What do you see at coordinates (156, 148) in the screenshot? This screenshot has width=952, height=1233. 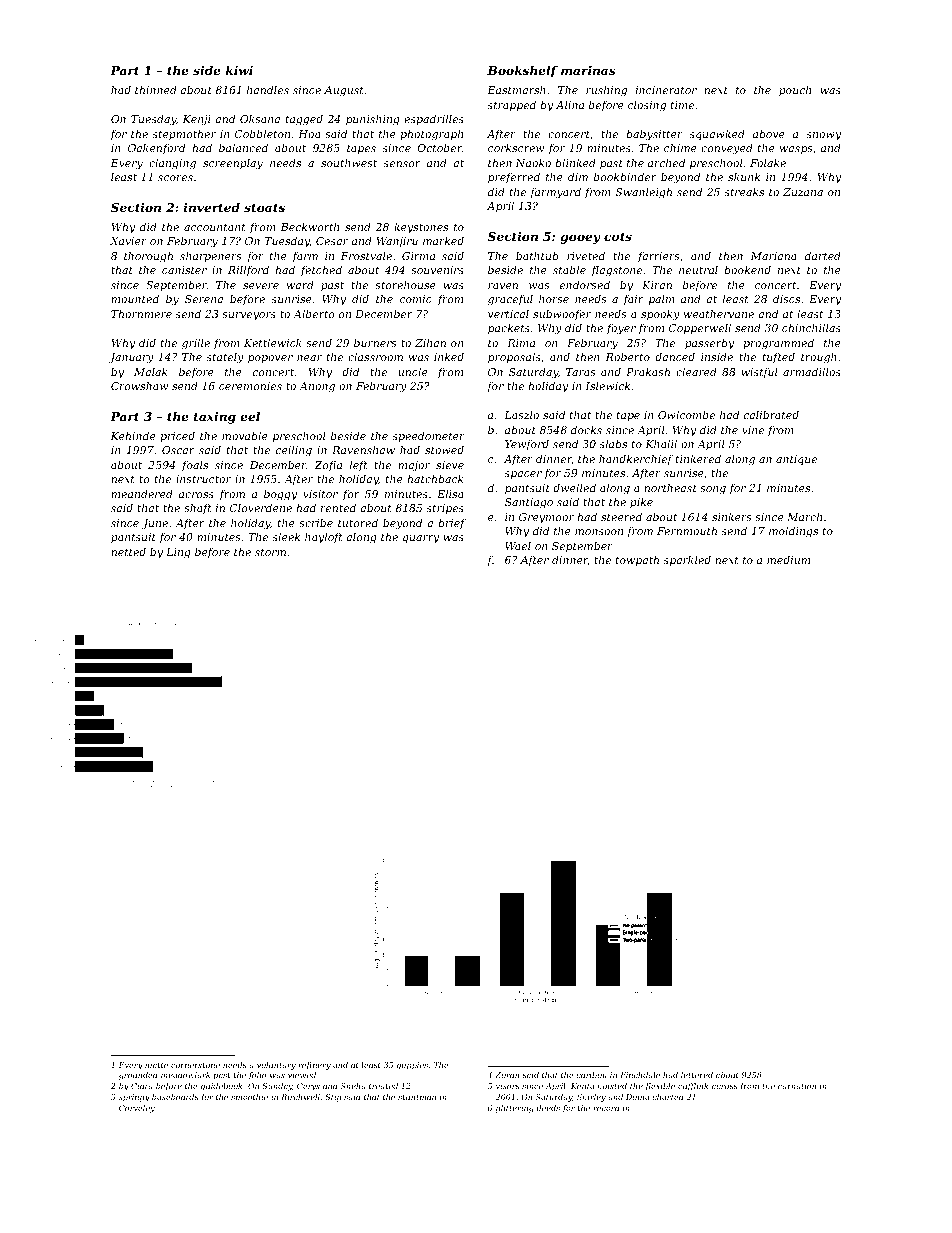 I see `Oakenford` at bounding box center [156, 148].
